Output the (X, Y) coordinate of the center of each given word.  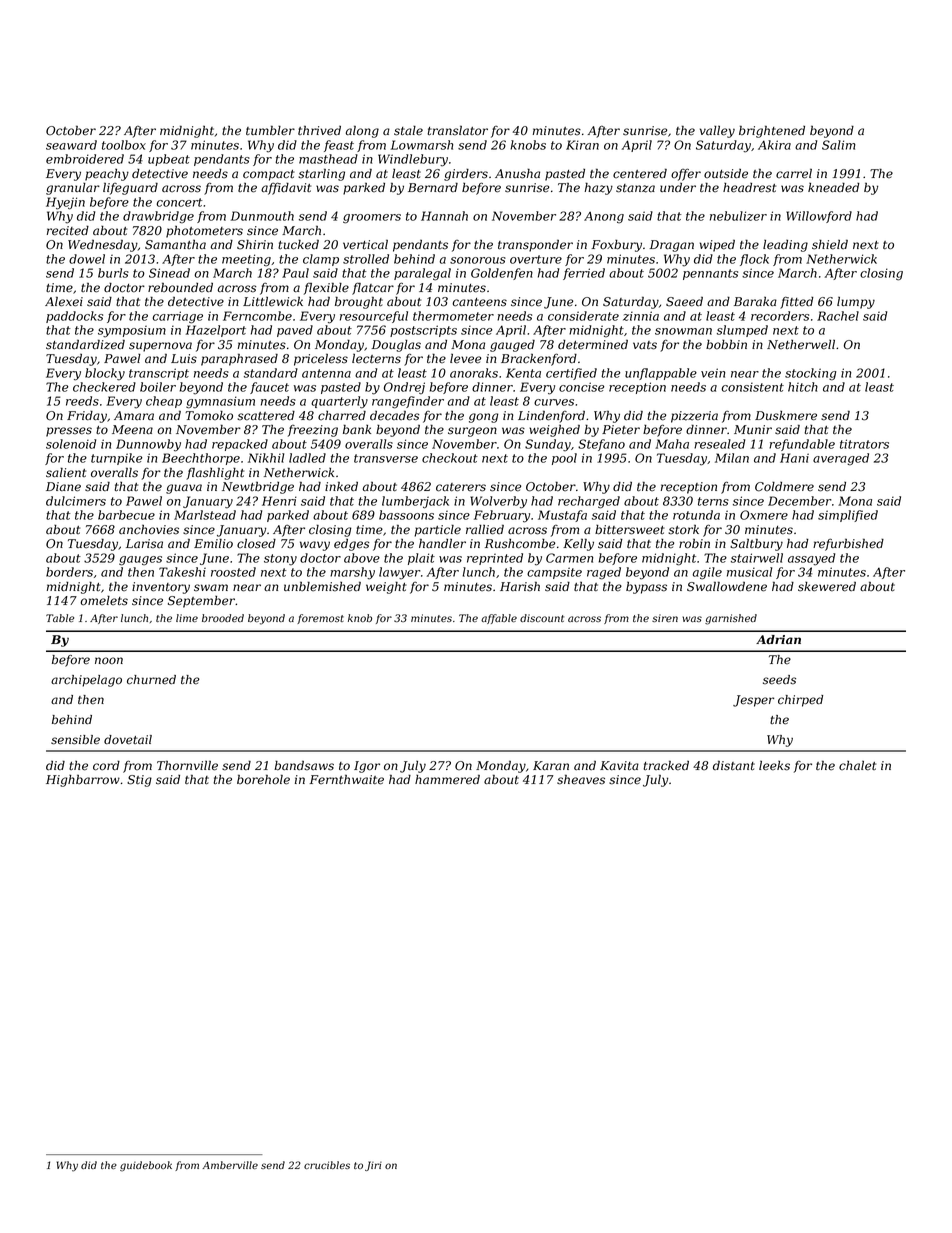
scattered (266, 416)
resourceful (374, 317)
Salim (839, 145)
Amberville (230, 1165)
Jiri (373, 1166)
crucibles (327, 1165)
